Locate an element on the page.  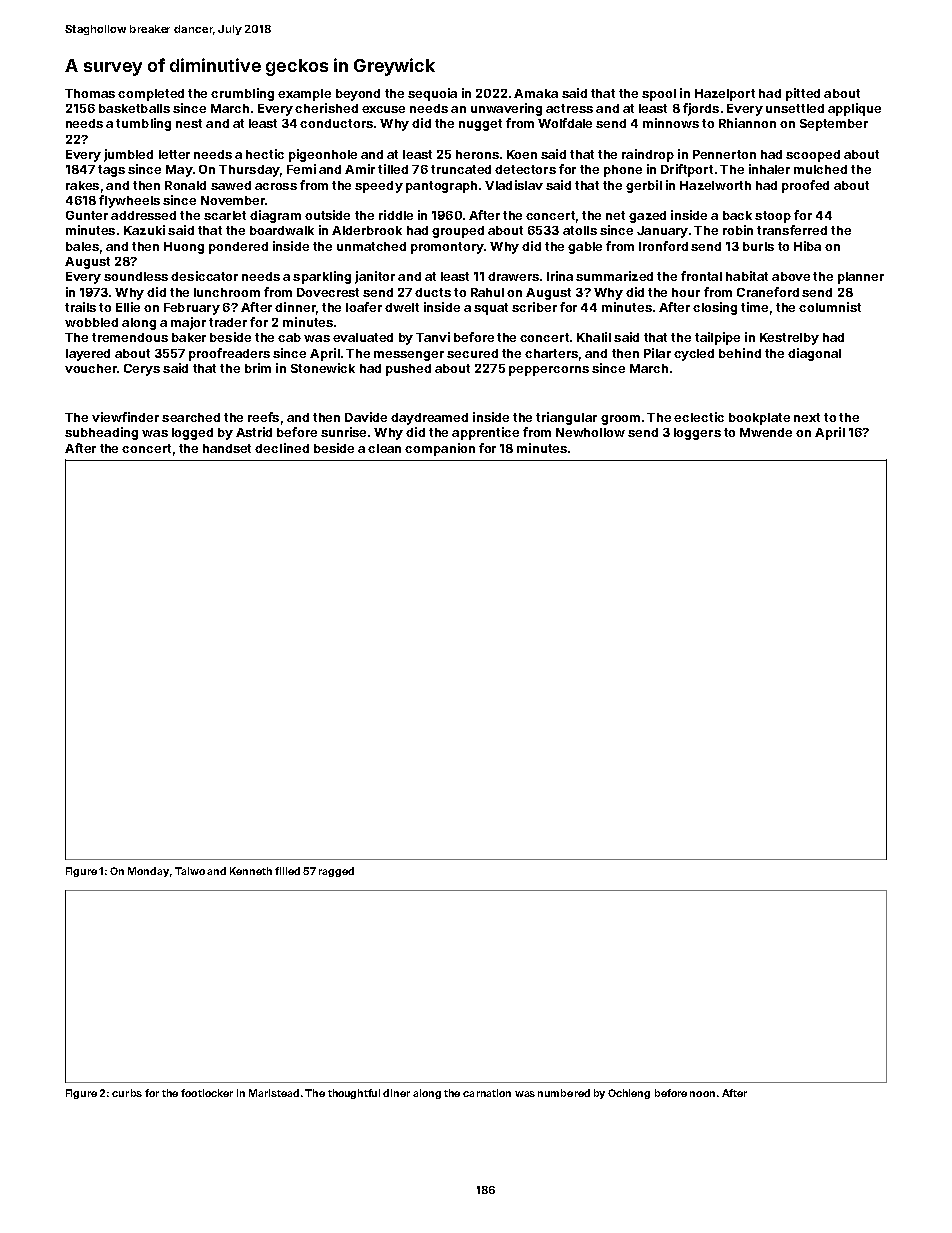
groom is located at coordinates (620, 420).
